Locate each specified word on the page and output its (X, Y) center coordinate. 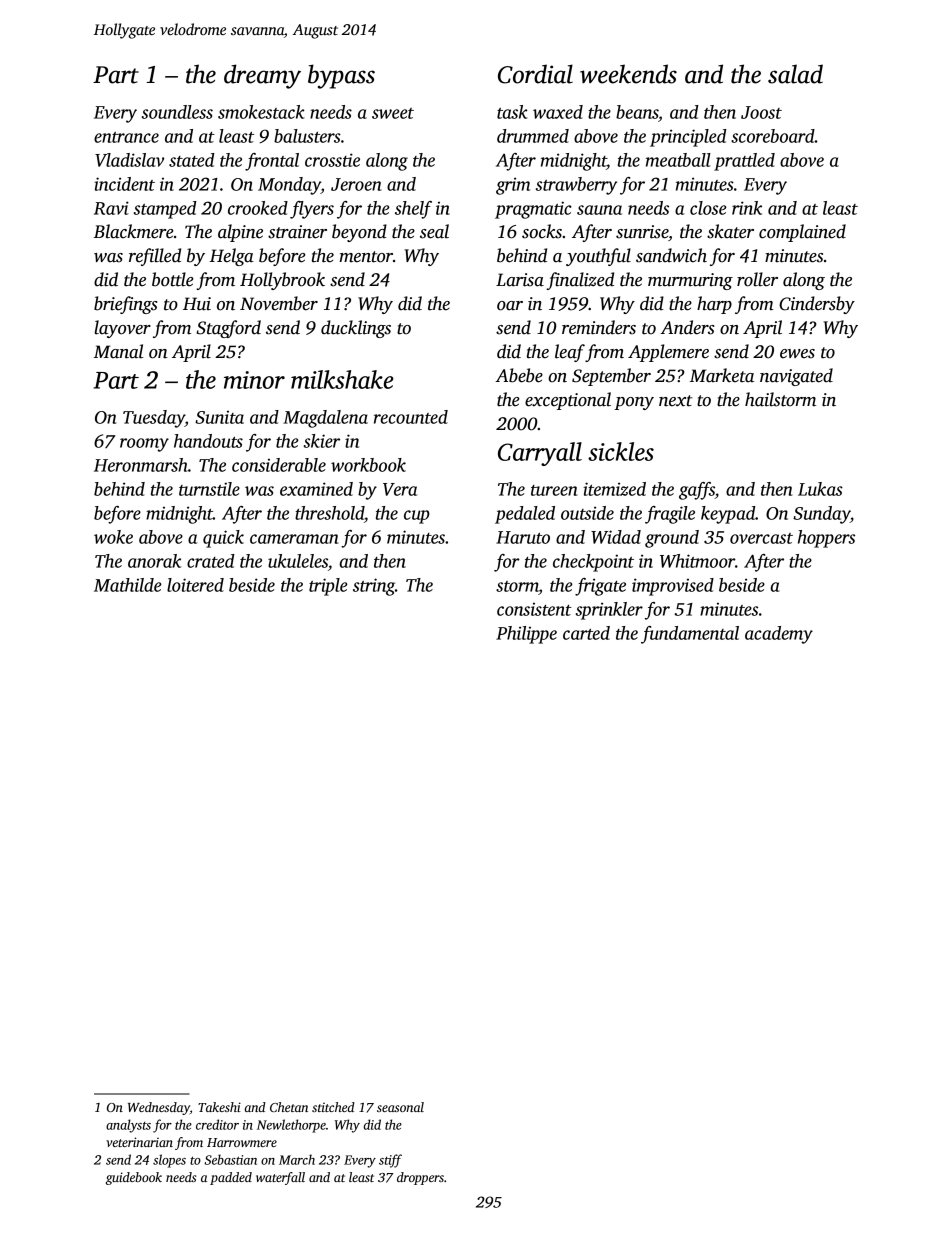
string (374, 587)
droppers (420, 1178)
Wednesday (159, 1108)
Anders (687, 327)
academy (779, 635)
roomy (144, 445)
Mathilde (128, 585)
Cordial (535, 74)
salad (795, 74)
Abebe (519, 375)
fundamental (690, 635)
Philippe (526, 635)
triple (328, 587)
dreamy (262, 76)
